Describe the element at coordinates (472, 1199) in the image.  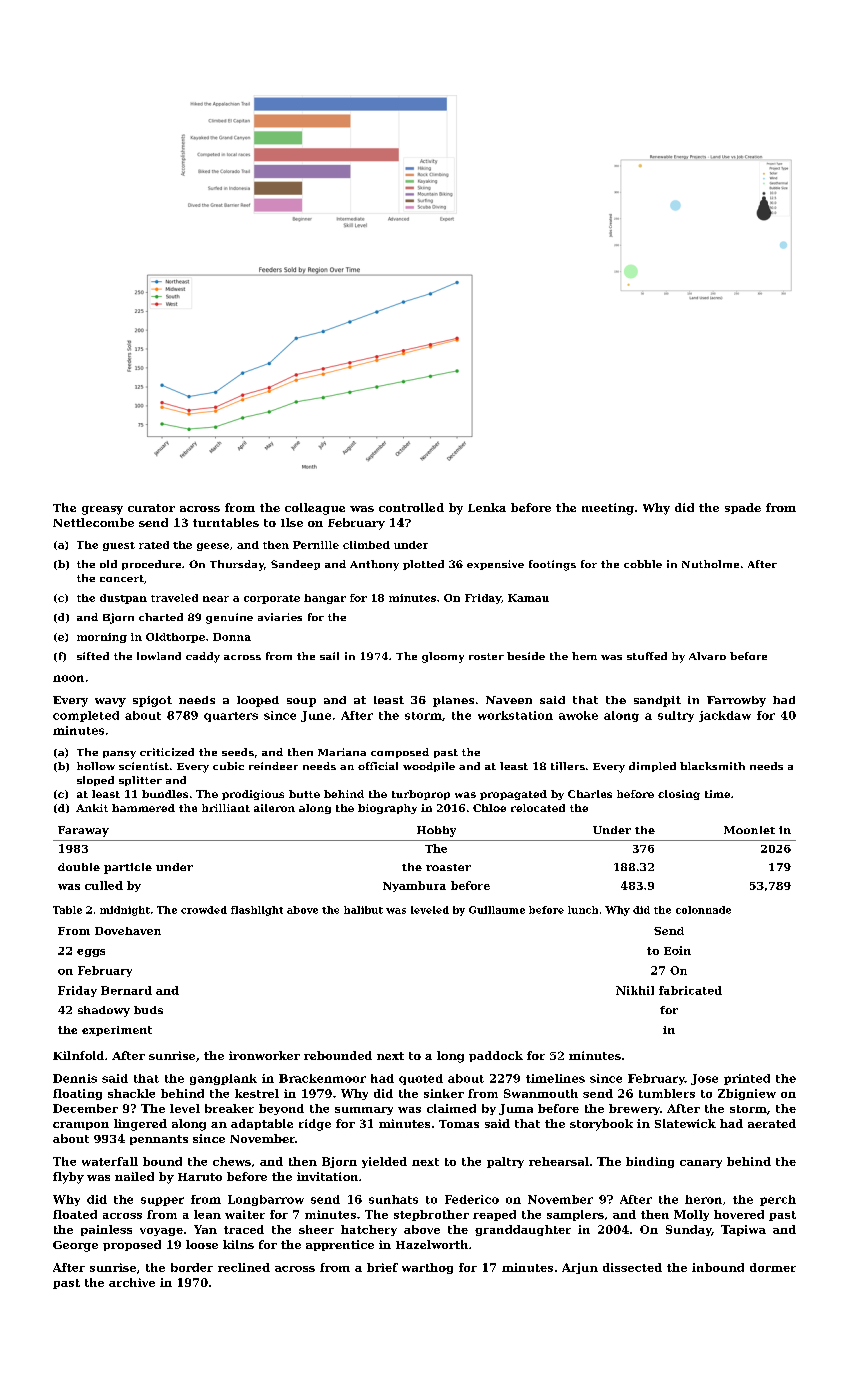
I see `Federico` at that location.
